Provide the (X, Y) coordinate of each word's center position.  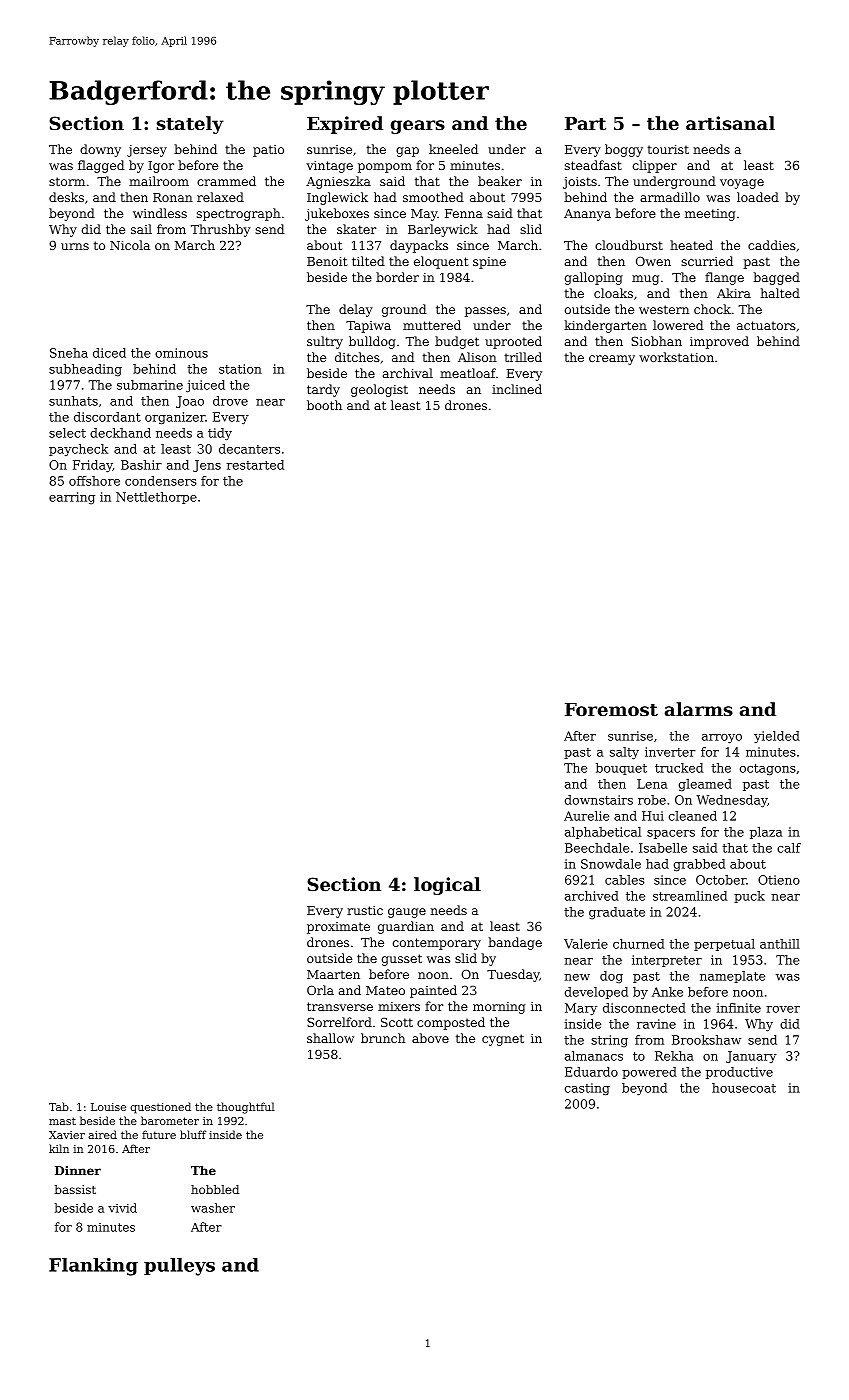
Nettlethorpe (156, 498)
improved (719, 342)
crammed (226, 181)
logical (447, 886)
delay (356, 310)
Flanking (93, 1267)
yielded (777, 737)
